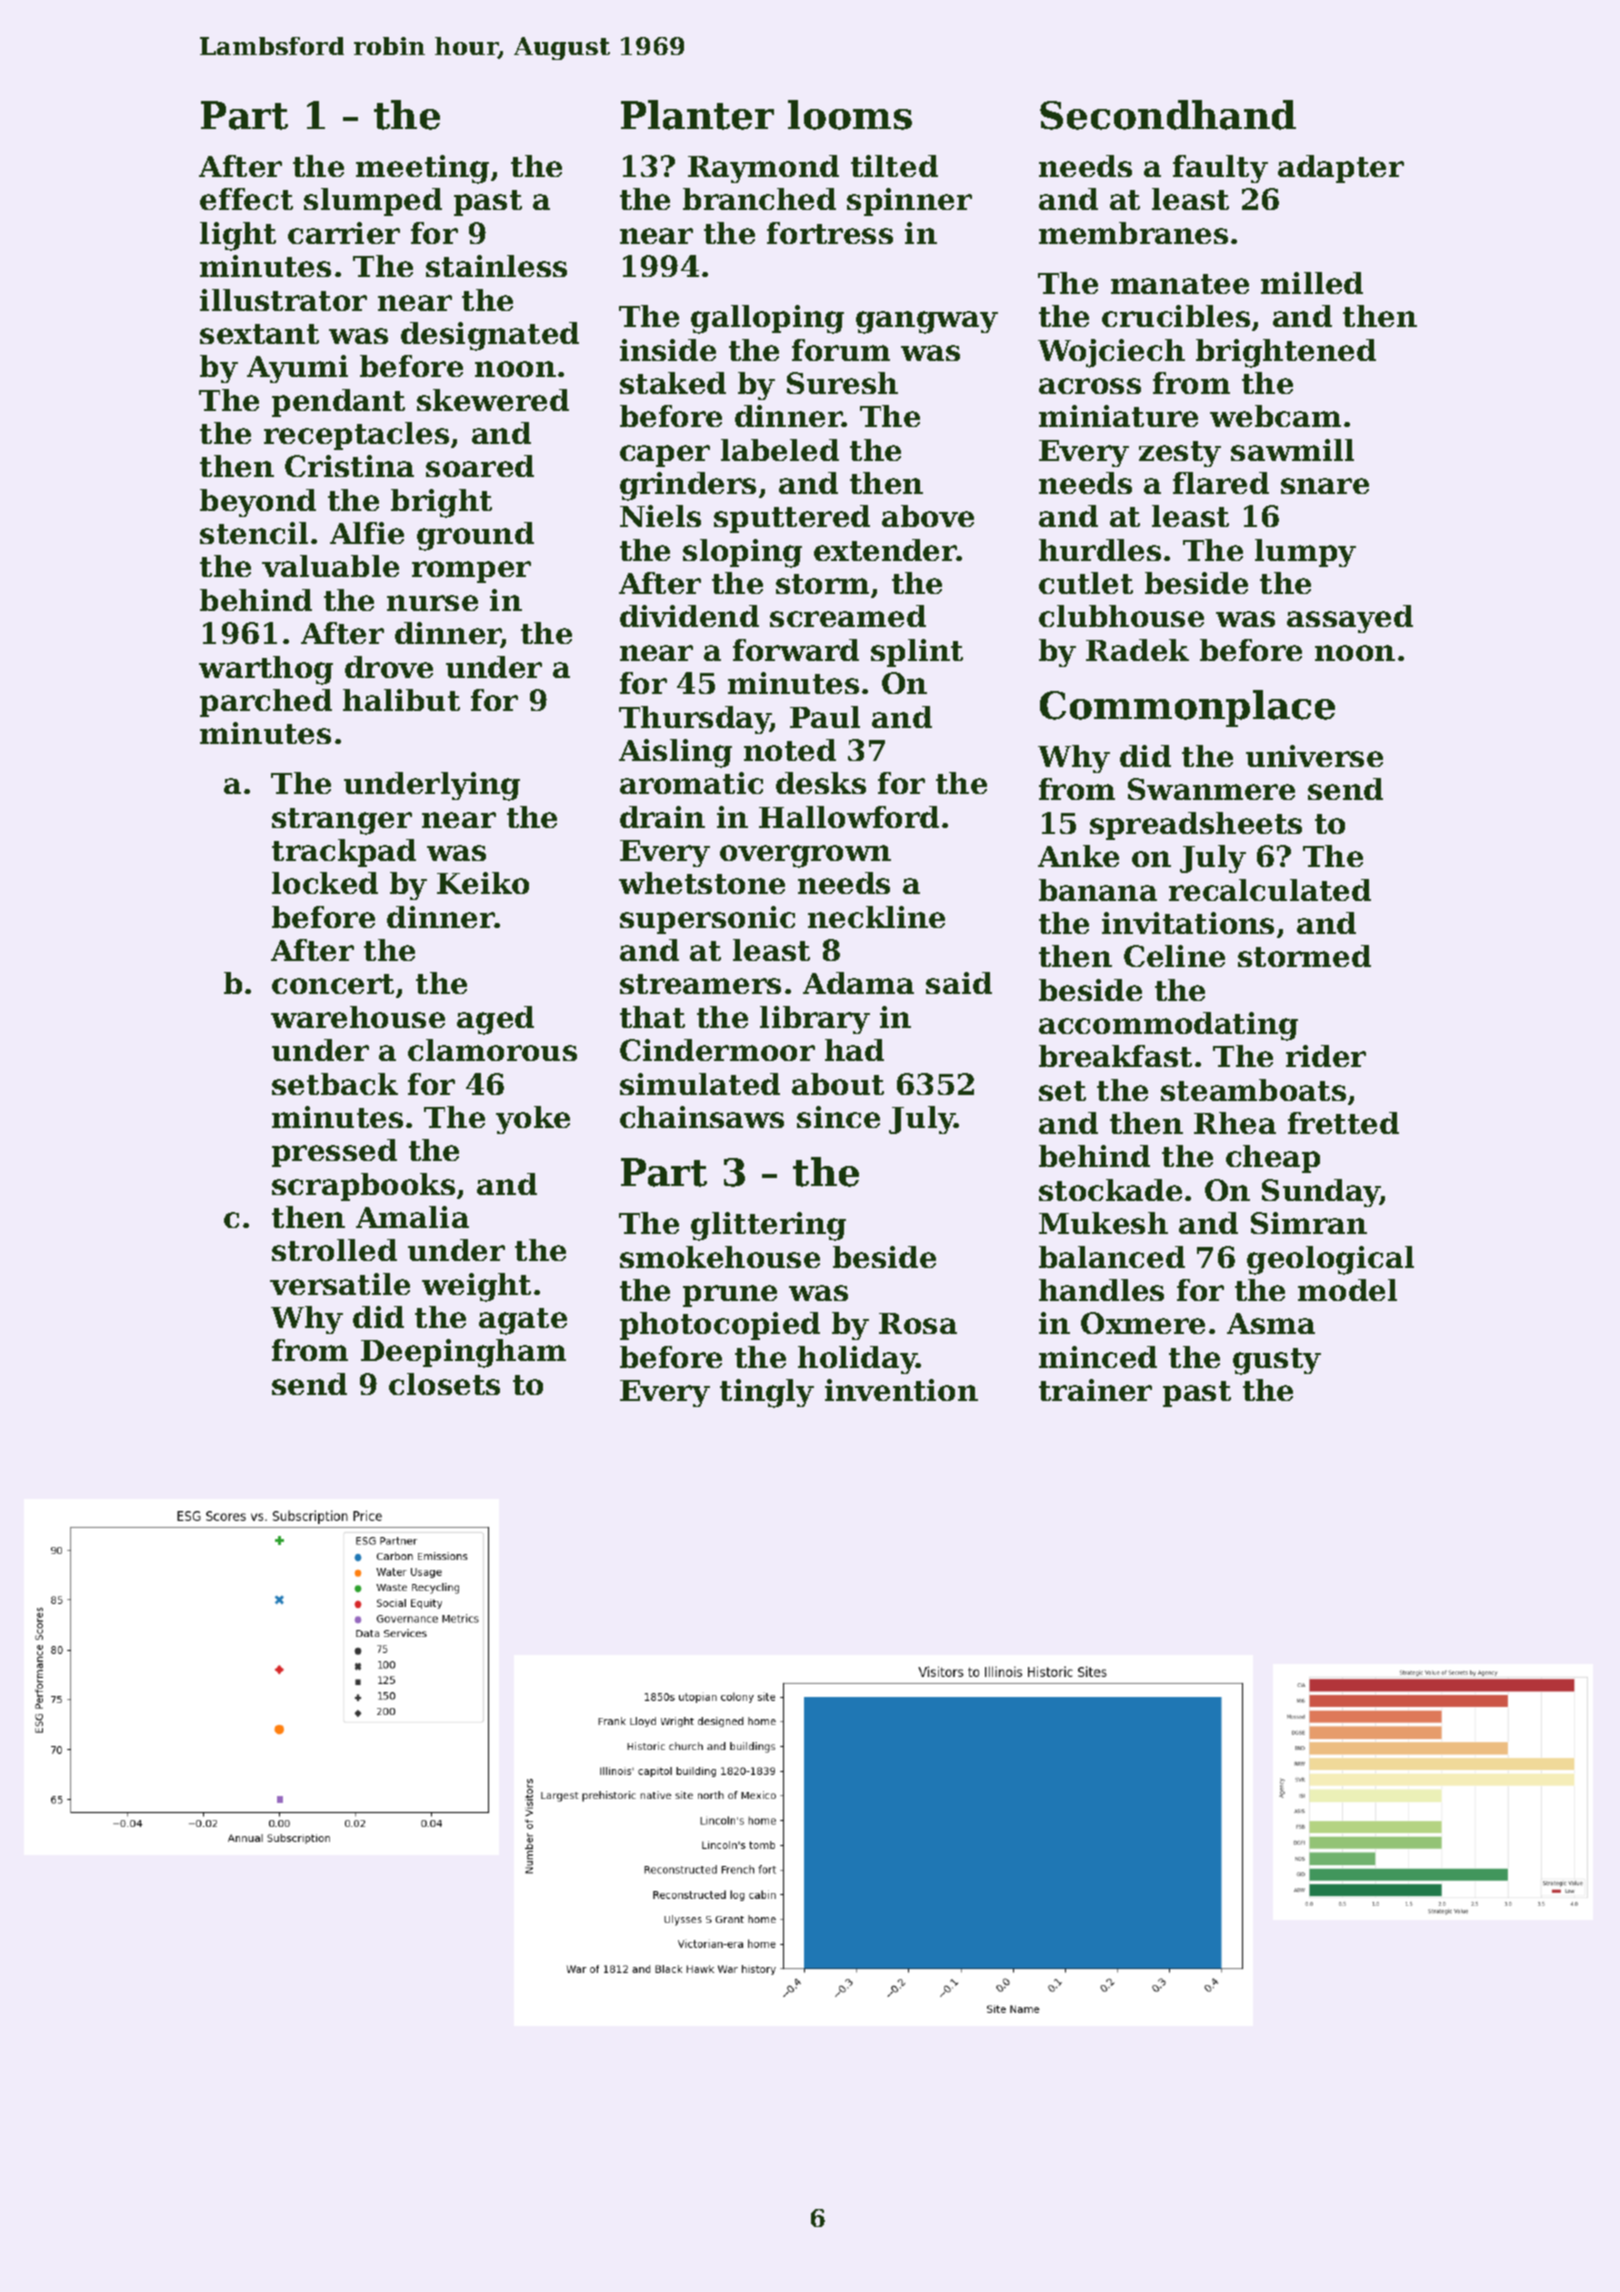 The height and width of the image is (2292, 1620). Describe the element at coordinates (422, 169) in the image. I see `meeting` at that location.
